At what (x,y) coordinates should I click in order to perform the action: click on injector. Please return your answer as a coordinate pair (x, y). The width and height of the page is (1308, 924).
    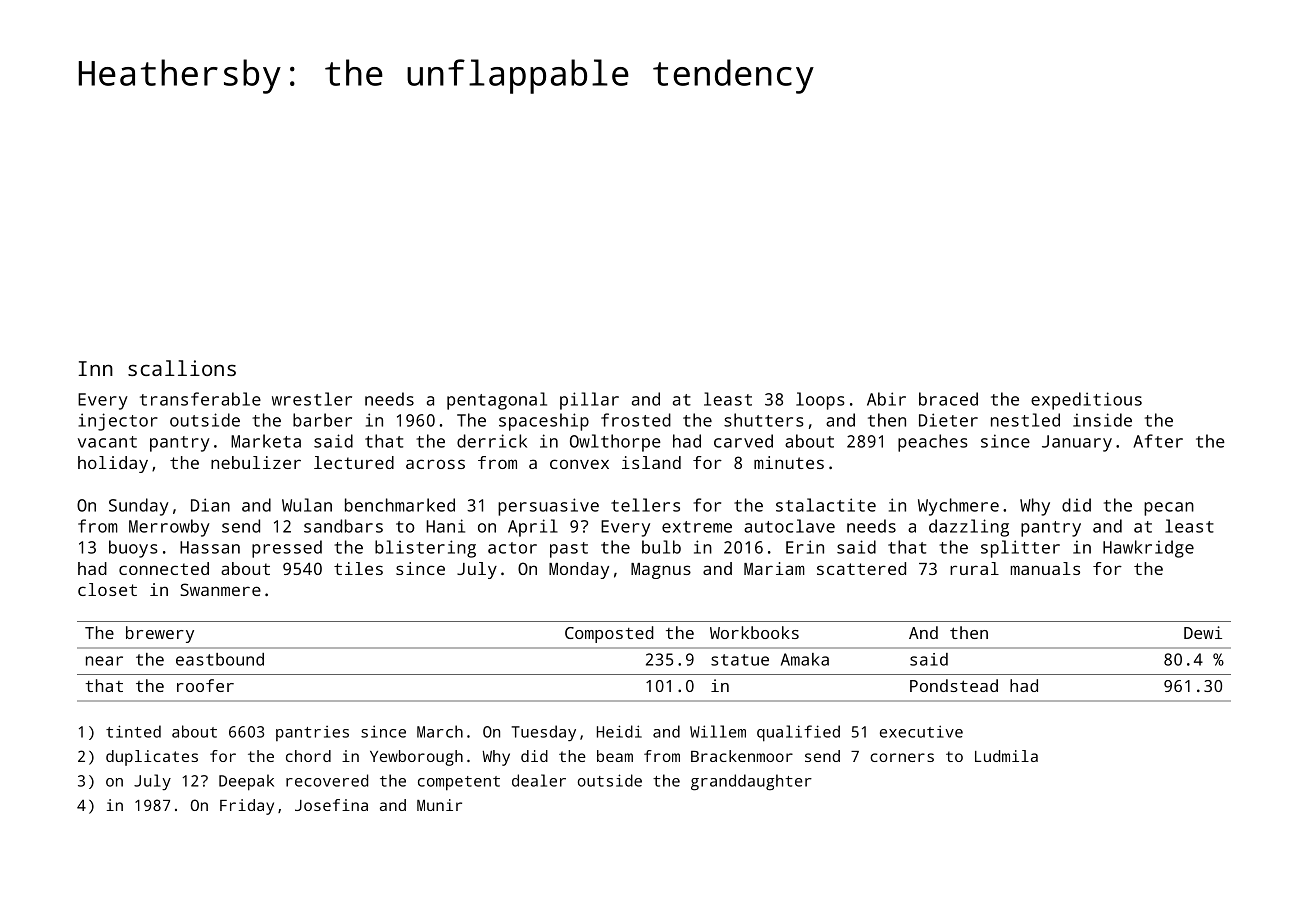
    Looking at the image, I should click on (118, 422).
